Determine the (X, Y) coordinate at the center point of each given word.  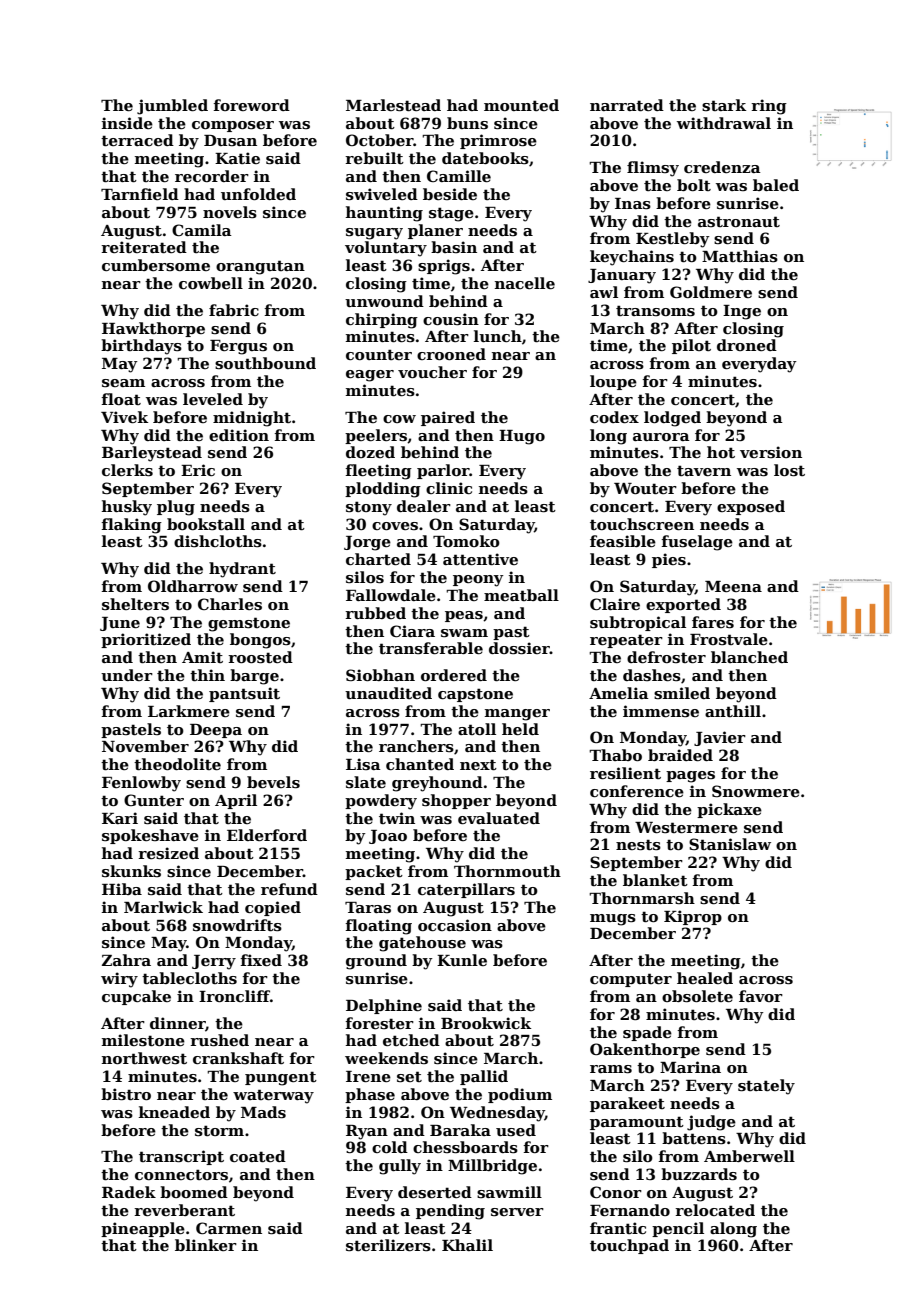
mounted (521, 105)
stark (724, 105)
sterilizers (388, 1245)
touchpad (629, 1246)
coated (258, 1156)
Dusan (230, 140)
